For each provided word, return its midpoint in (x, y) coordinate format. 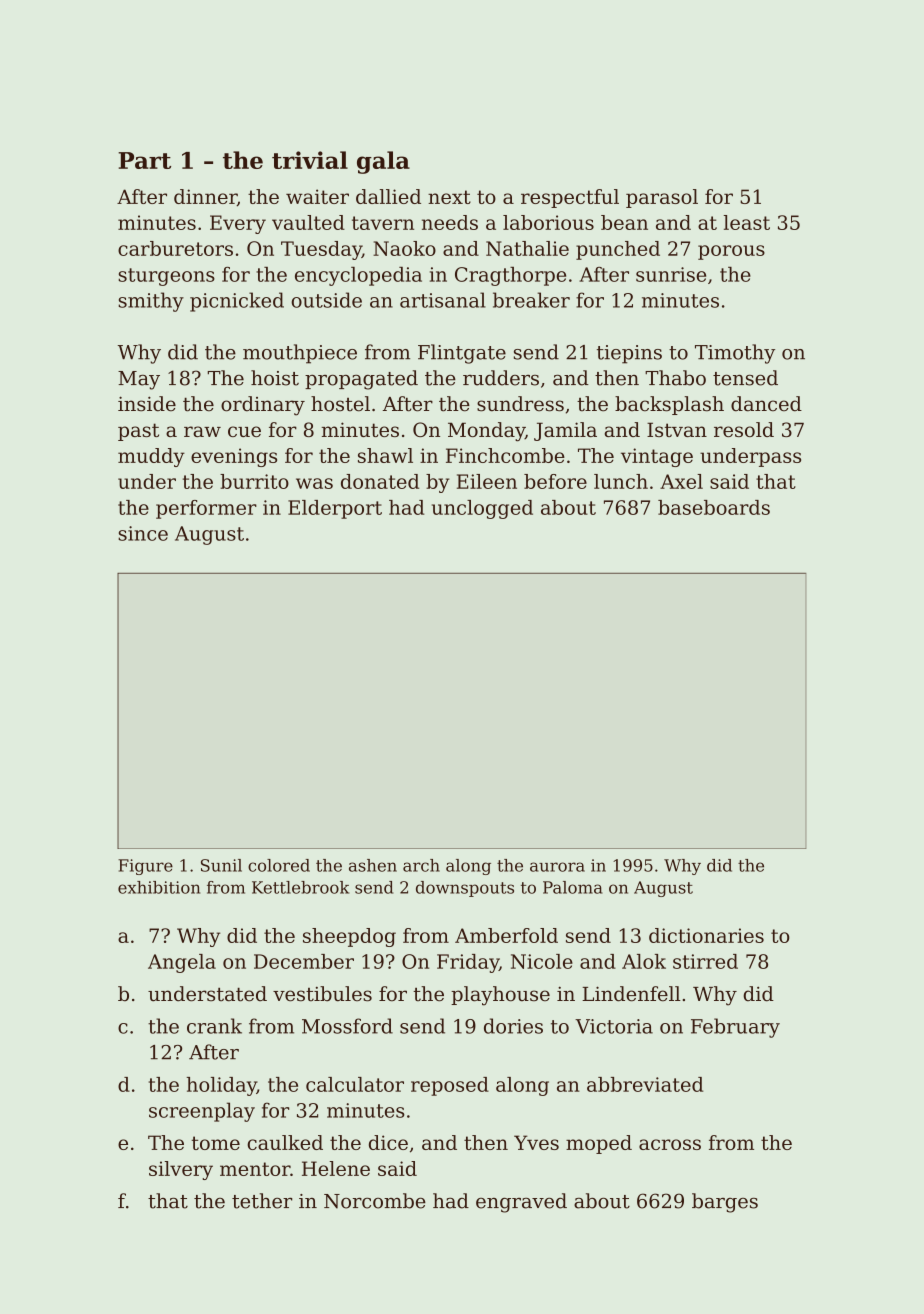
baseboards (714, 507)
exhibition (159, 887)
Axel (681, 481)
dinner (205, 197)
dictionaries (706, 935)
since (143, 533)
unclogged (482, 509)
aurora (557, 867)
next (449, 197)
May (139, 380)
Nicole (542, 961)
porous (731, 252)
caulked (285, 1142)
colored (279, 865)
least (747, 222)
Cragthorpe (510, 276)
